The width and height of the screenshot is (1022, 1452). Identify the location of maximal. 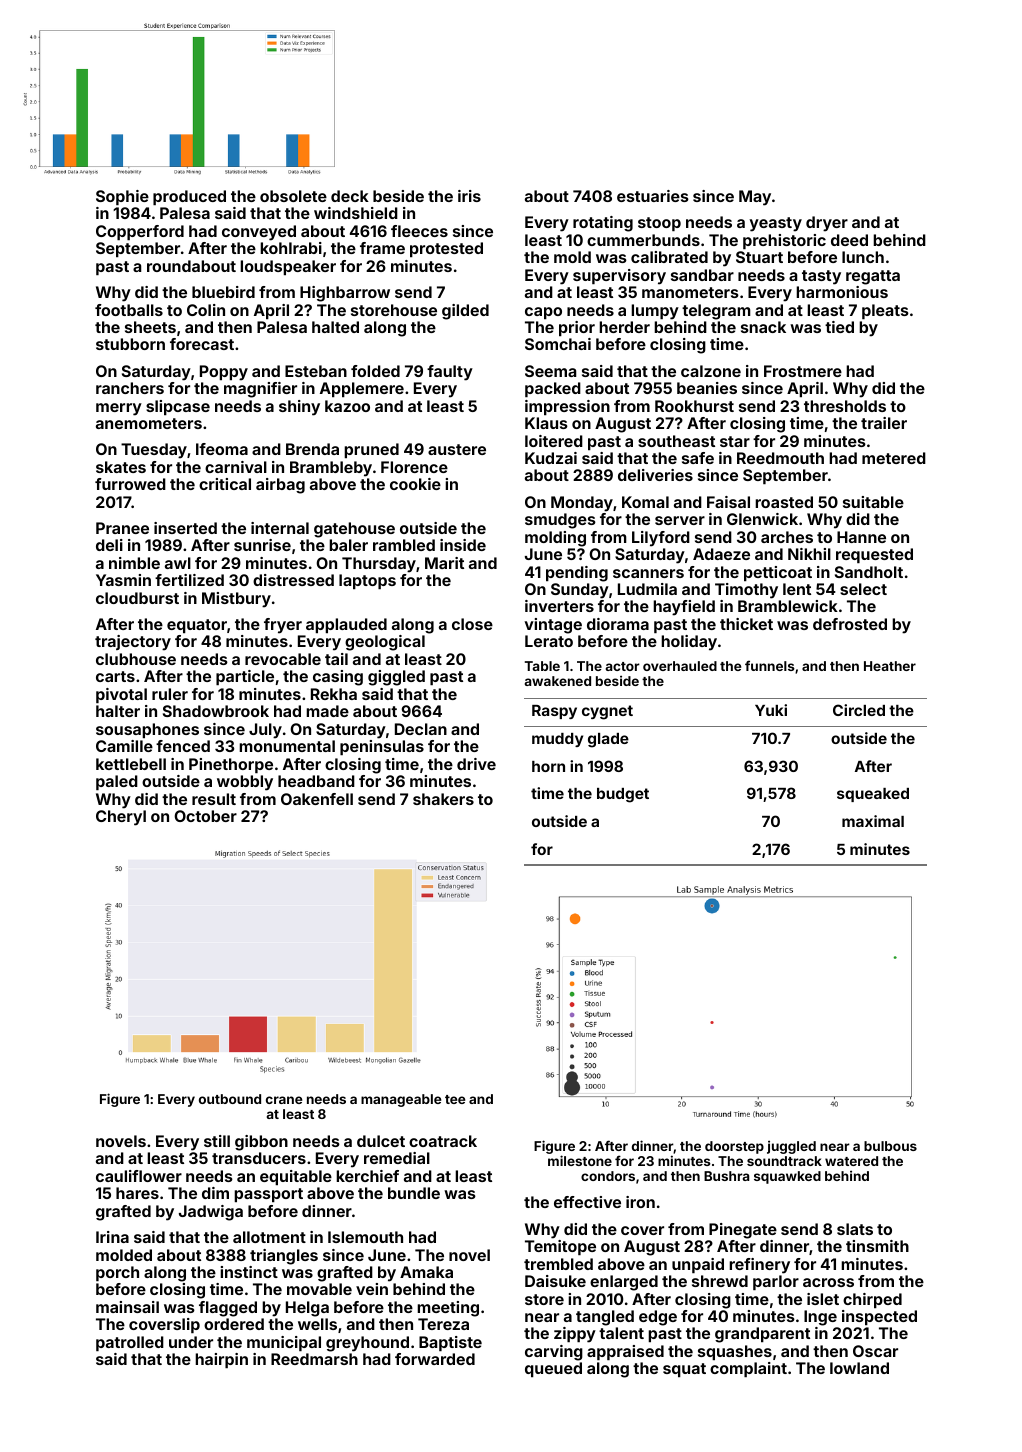
(873, 821).
